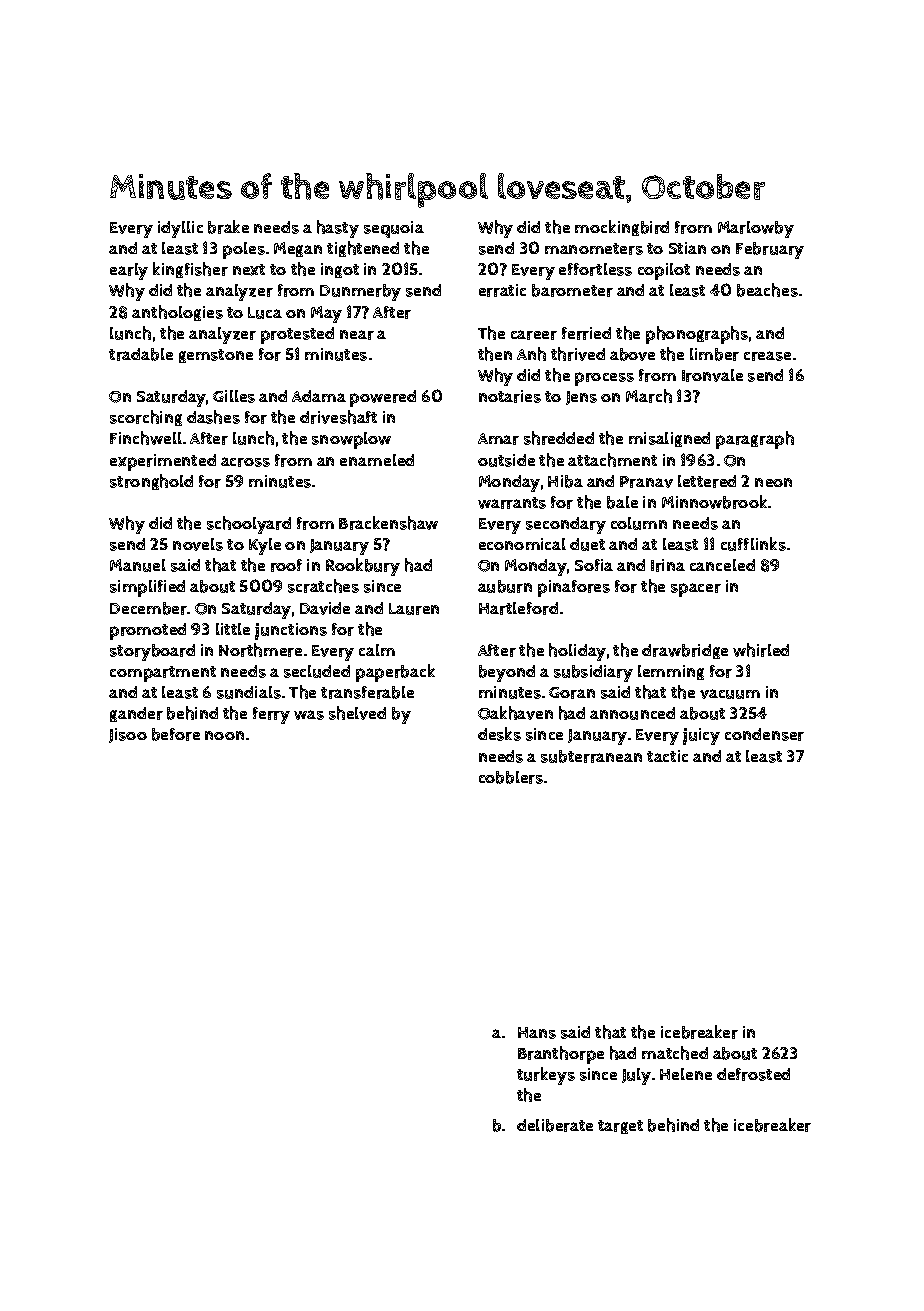  What do you see at coordinates (383, 398) in the screenshot?
I see `powered` at bounding box center [383, 398].
